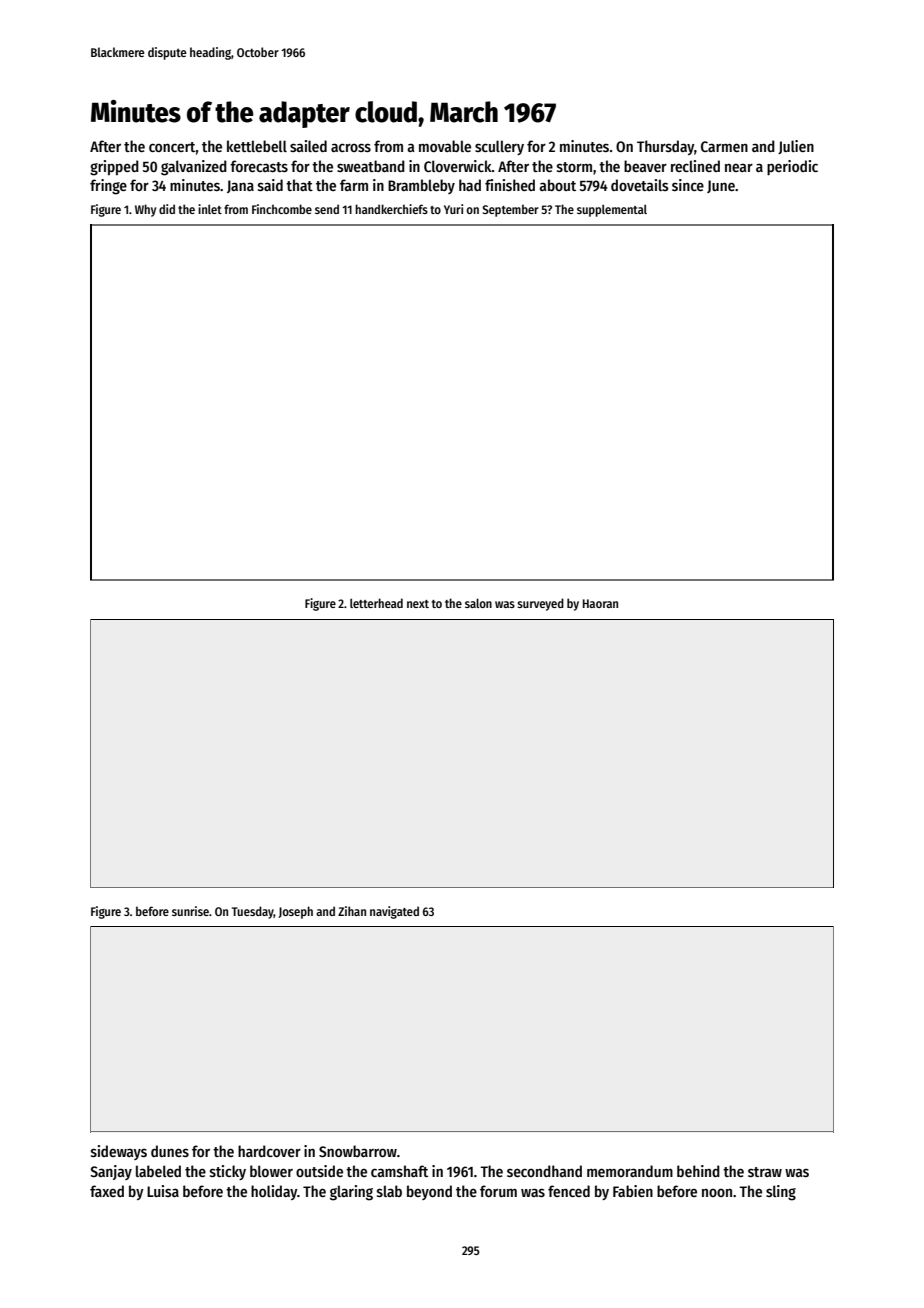  I want to click on movable, so click(445, 146).
